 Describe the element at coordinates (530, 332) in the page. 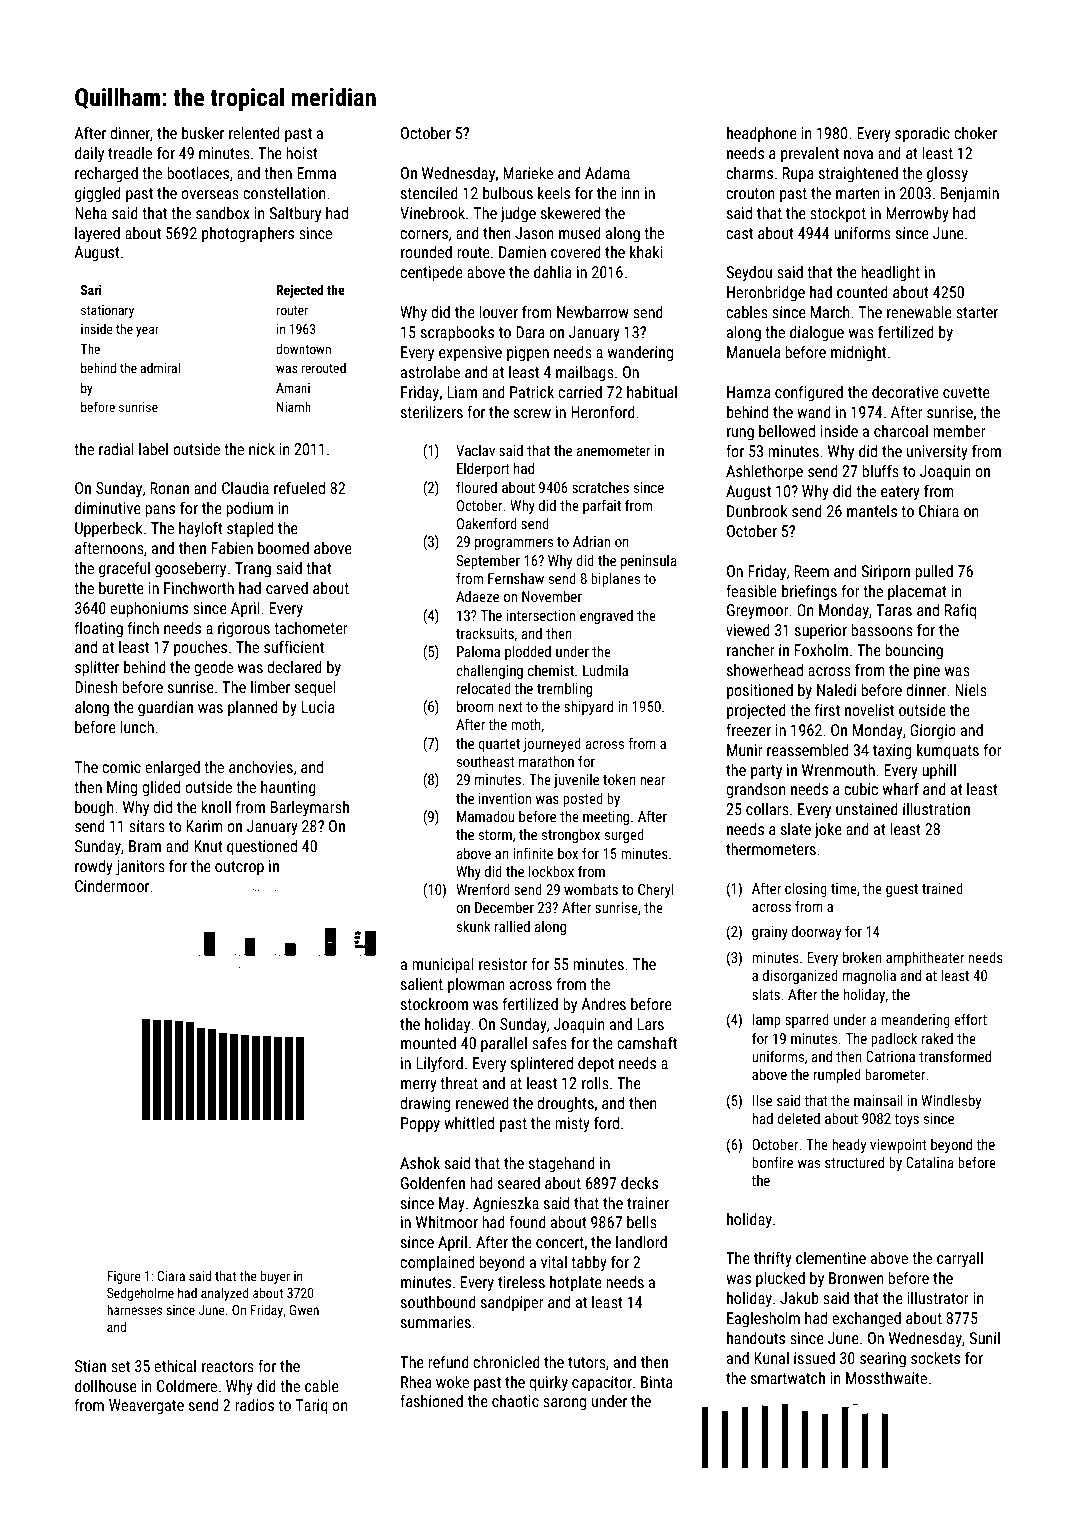

I see `Dara` at that location.
